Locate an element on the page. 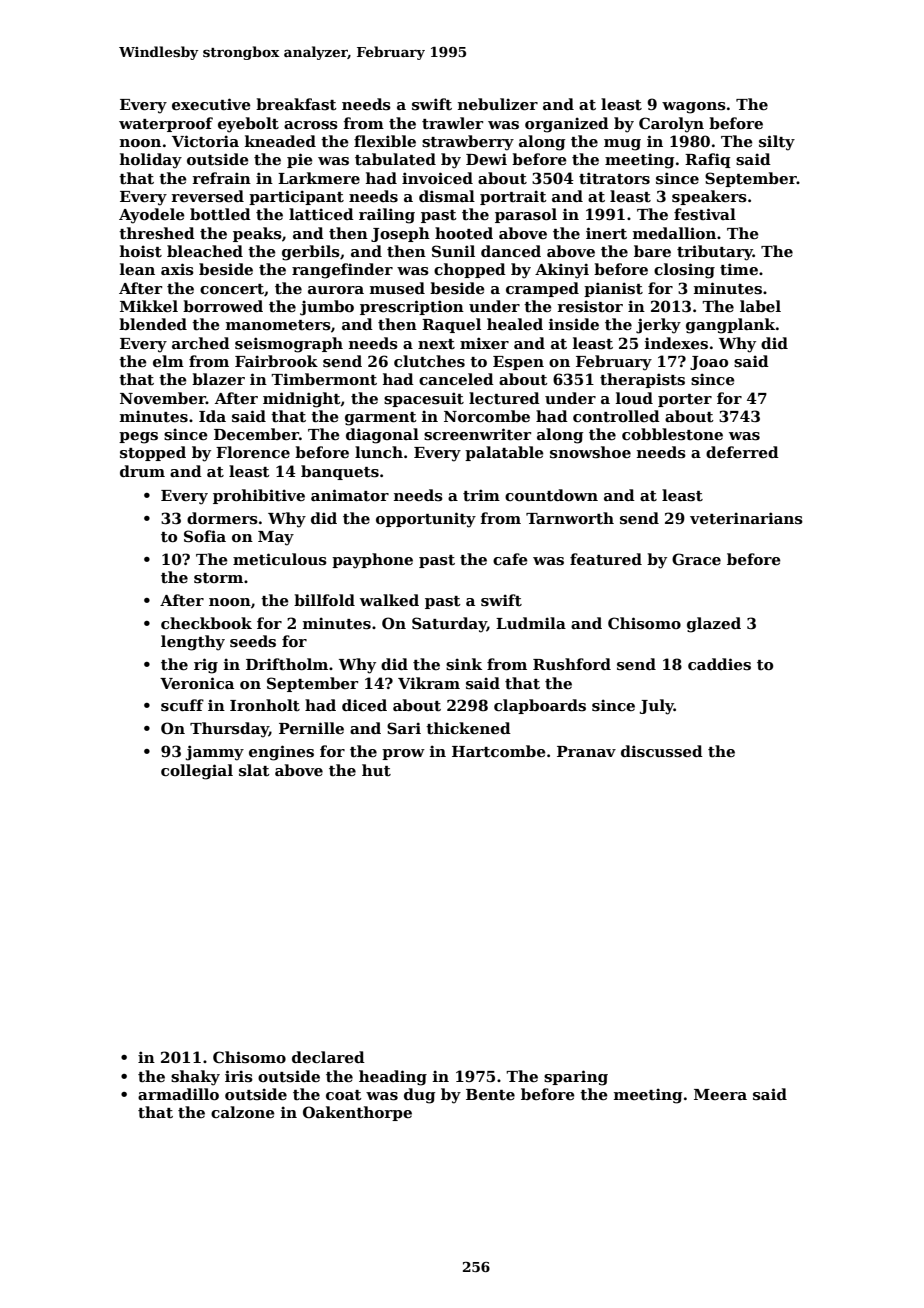 The image size is (924, 1308). Meera is located at coordinates (720, 1094).
